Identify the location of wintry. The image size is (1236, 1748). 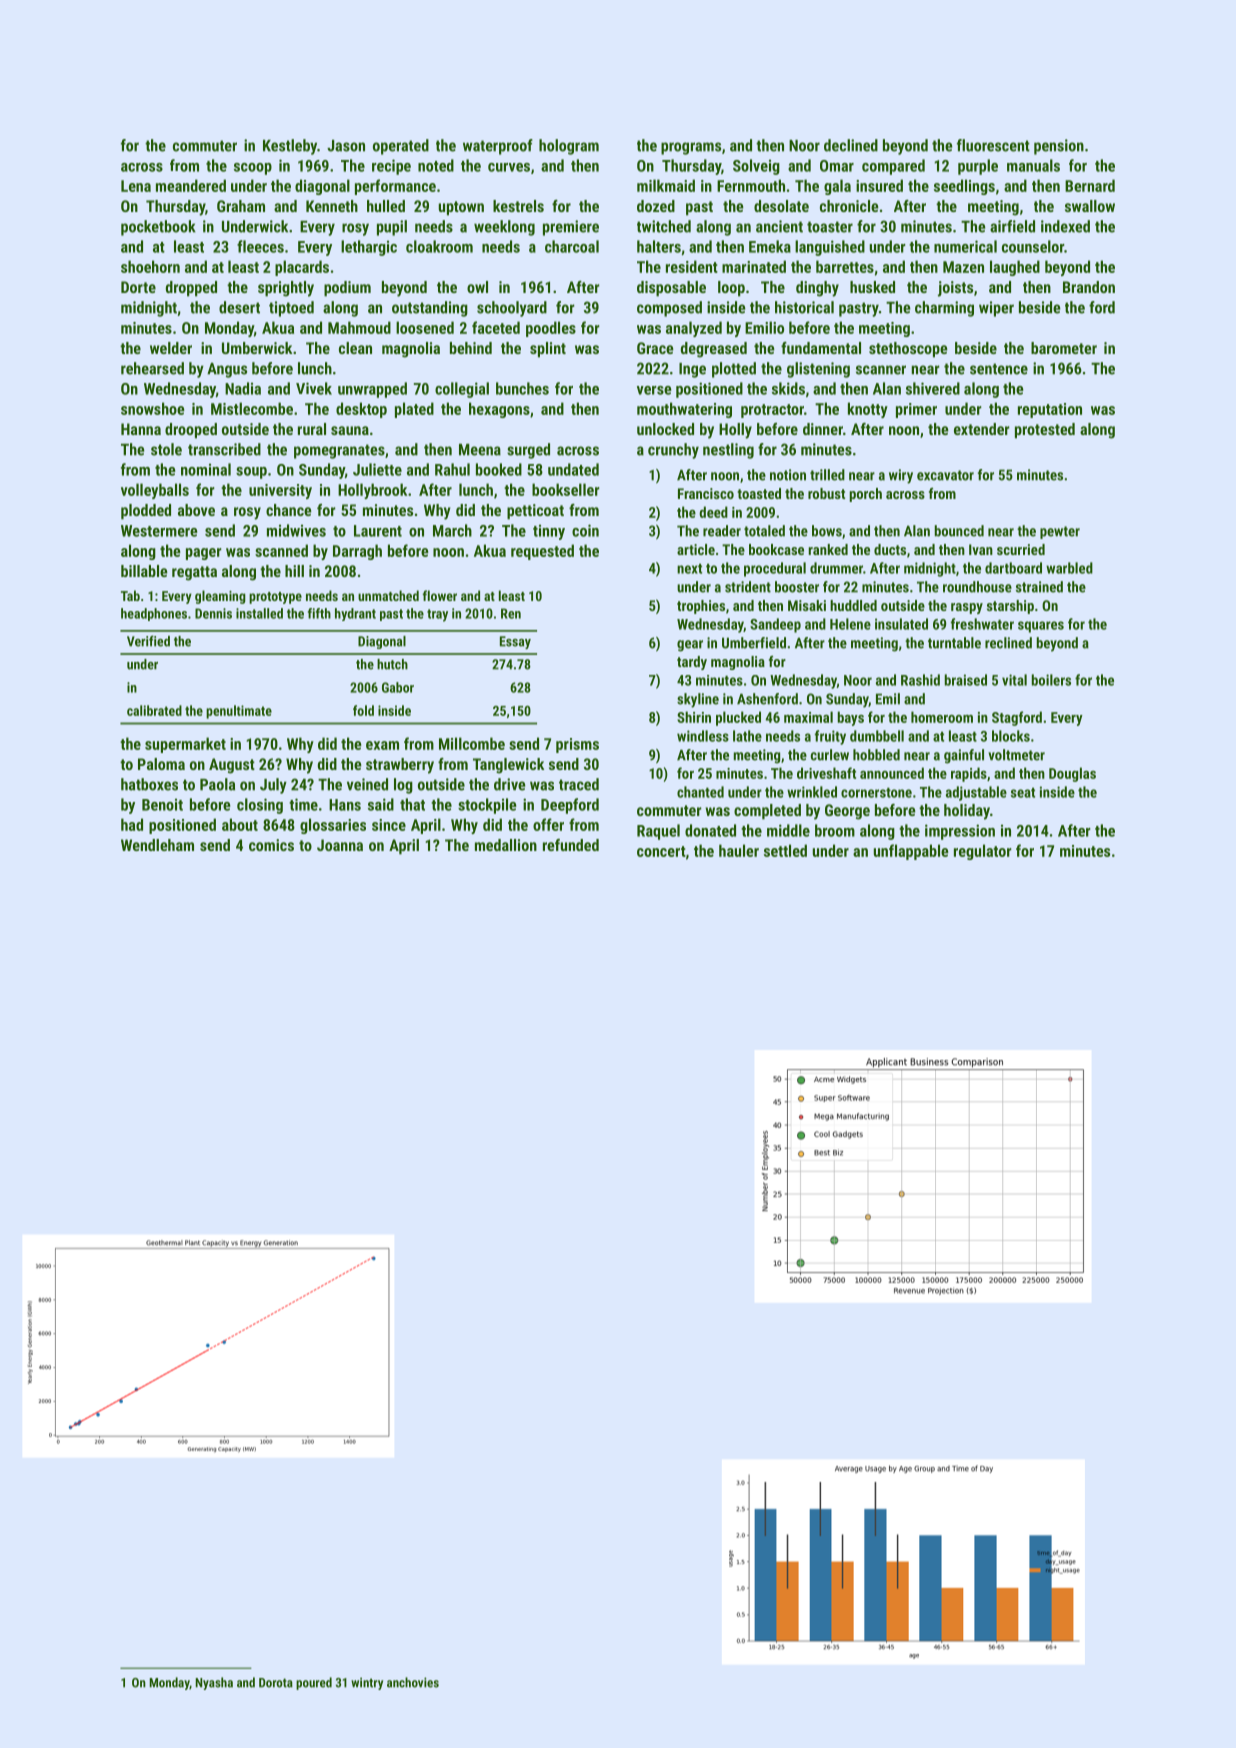
(367, 1683).
